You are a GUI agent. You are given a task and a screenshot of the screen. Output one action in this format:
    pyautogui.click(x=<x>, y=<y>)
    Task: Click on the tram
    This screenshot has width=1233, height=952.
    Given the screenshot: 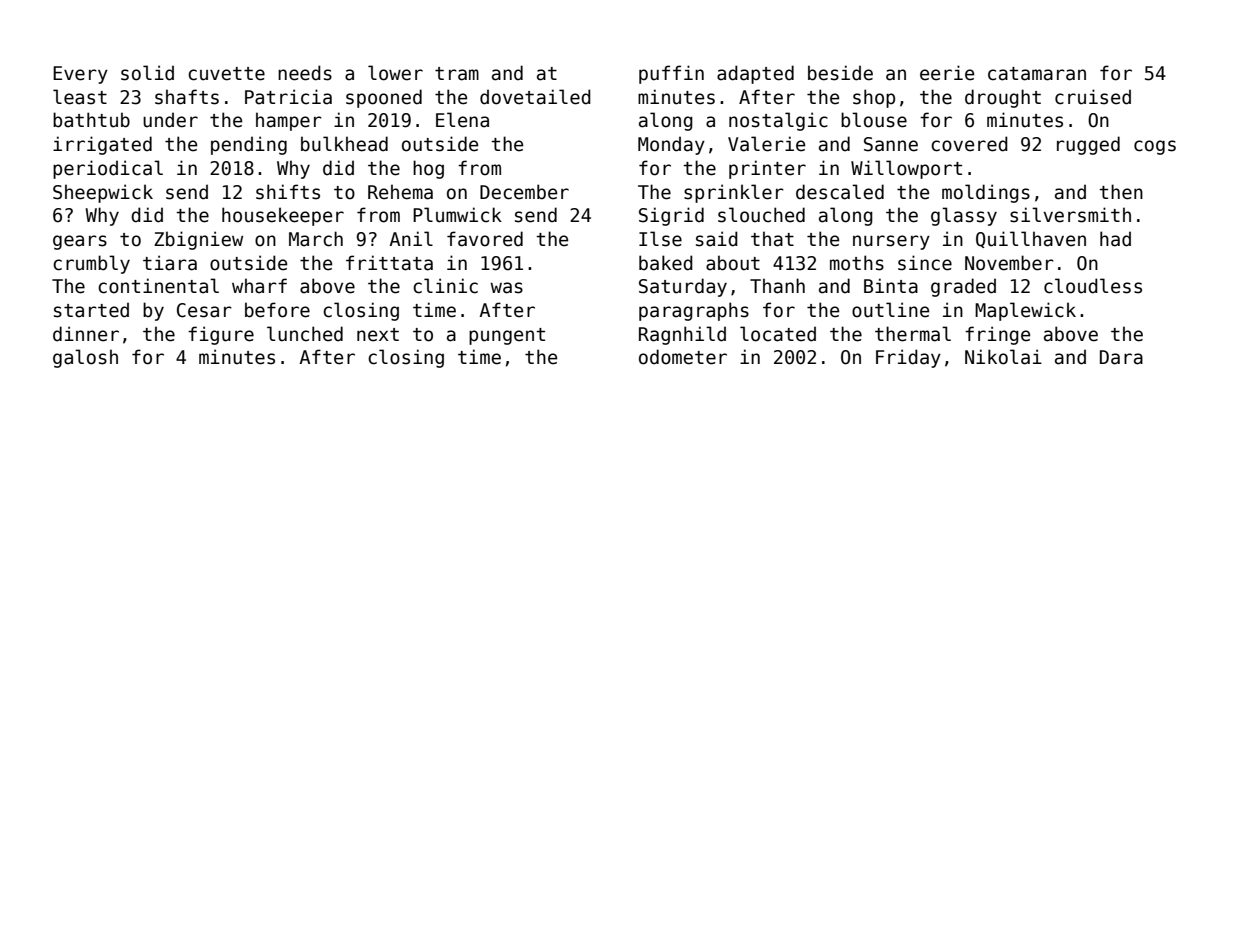 What is the action you would take?
    pyautogui.click(x=457, y=74)
